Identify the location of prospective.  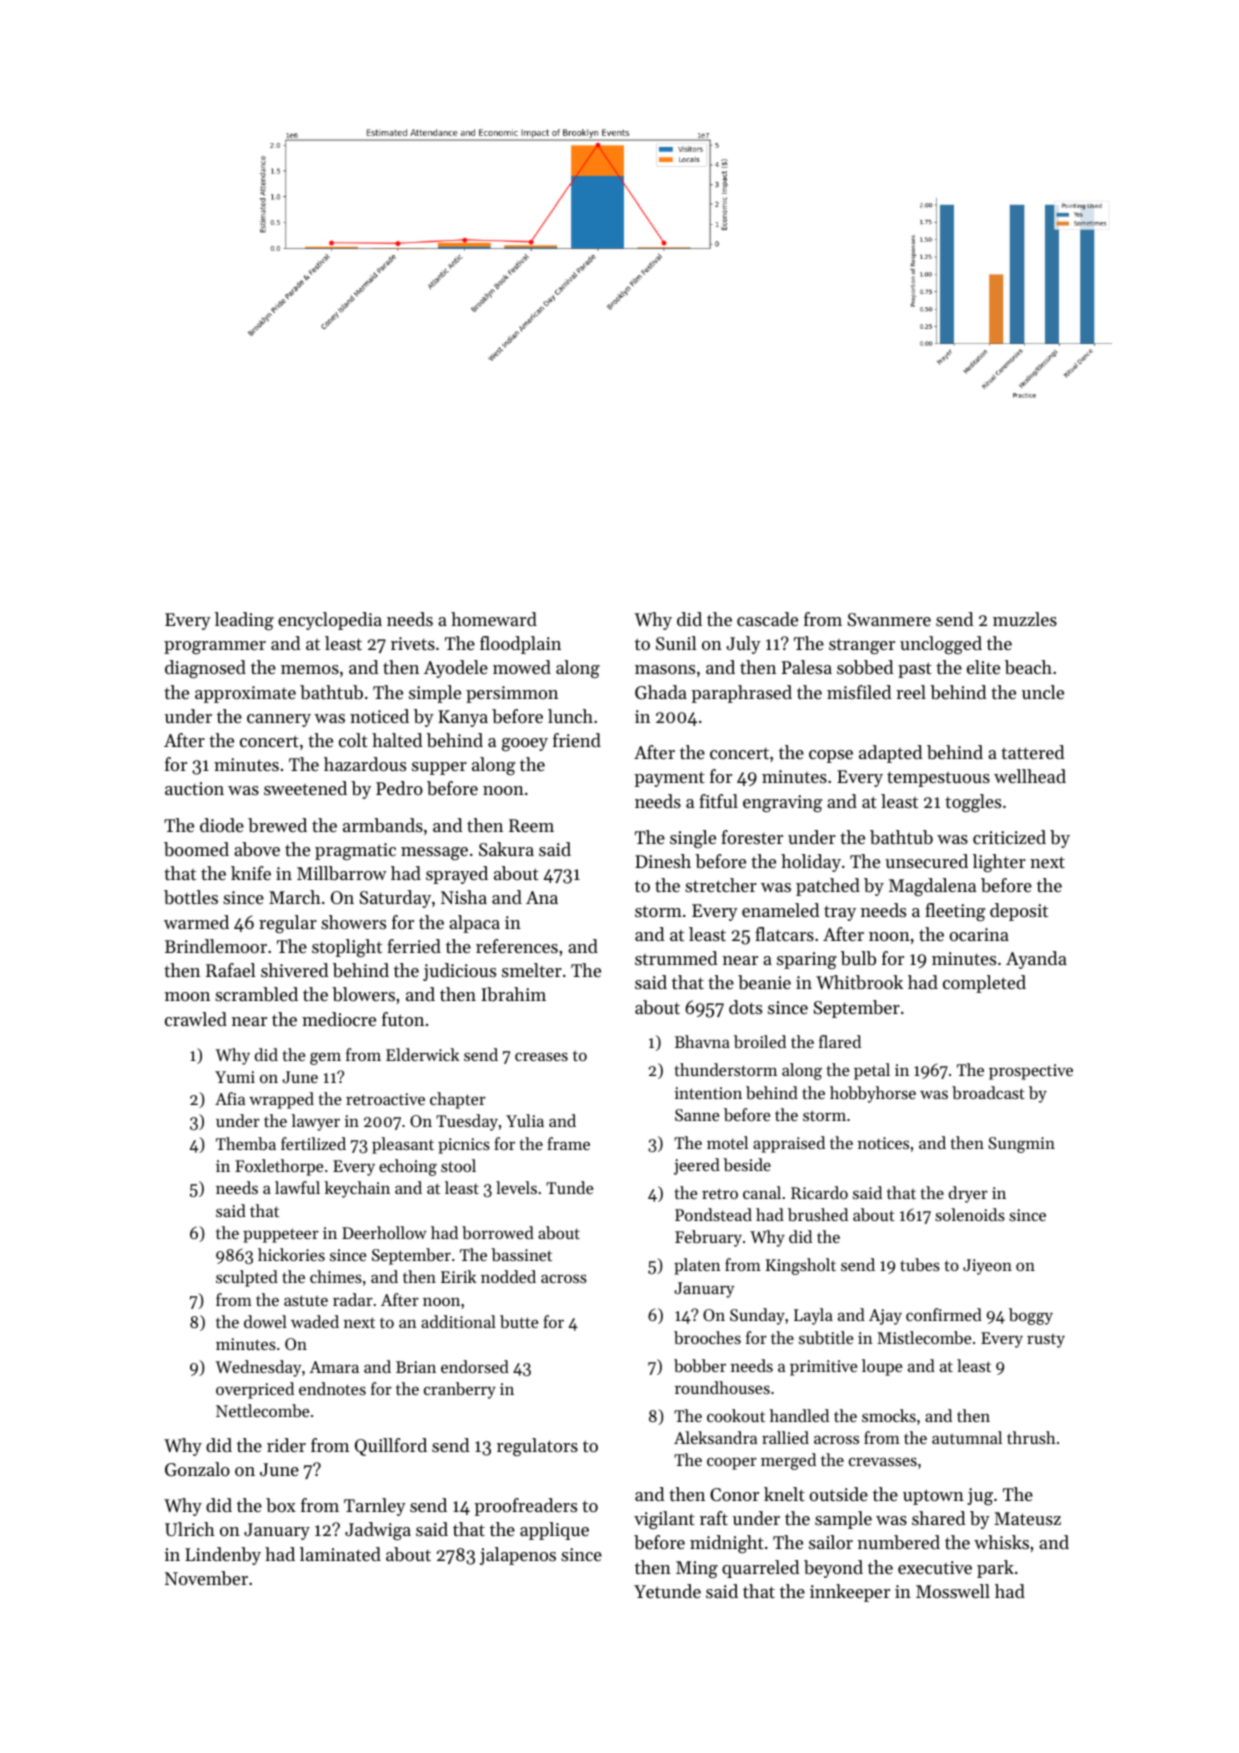
(1031, 1072).
